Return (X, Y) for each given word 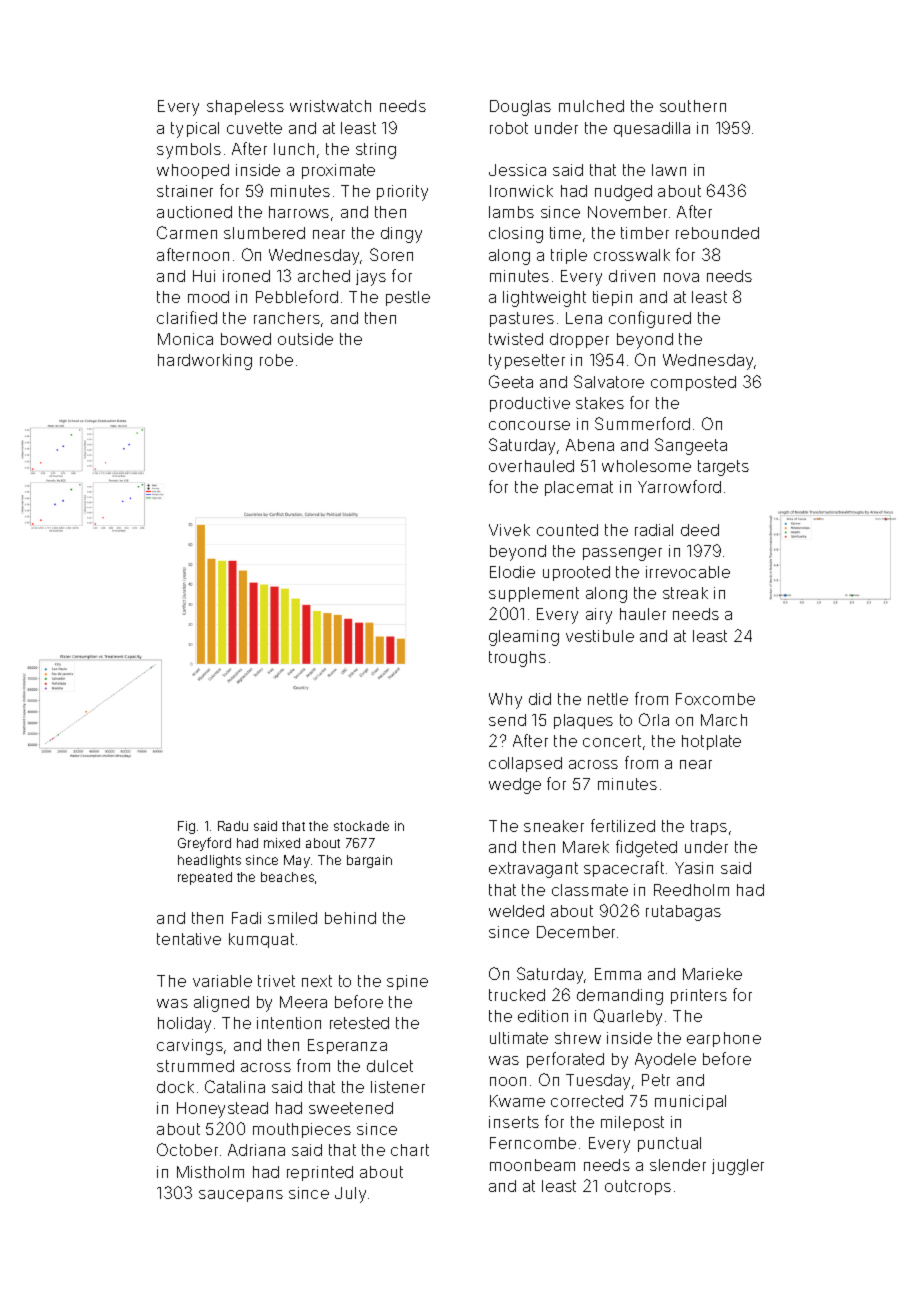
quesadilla (652, 129)
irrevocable (688, 572)
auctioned (194, 212)
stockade (361, 826)
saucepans (241, 1196)
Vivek (509, 530)
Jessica (517, 170)
